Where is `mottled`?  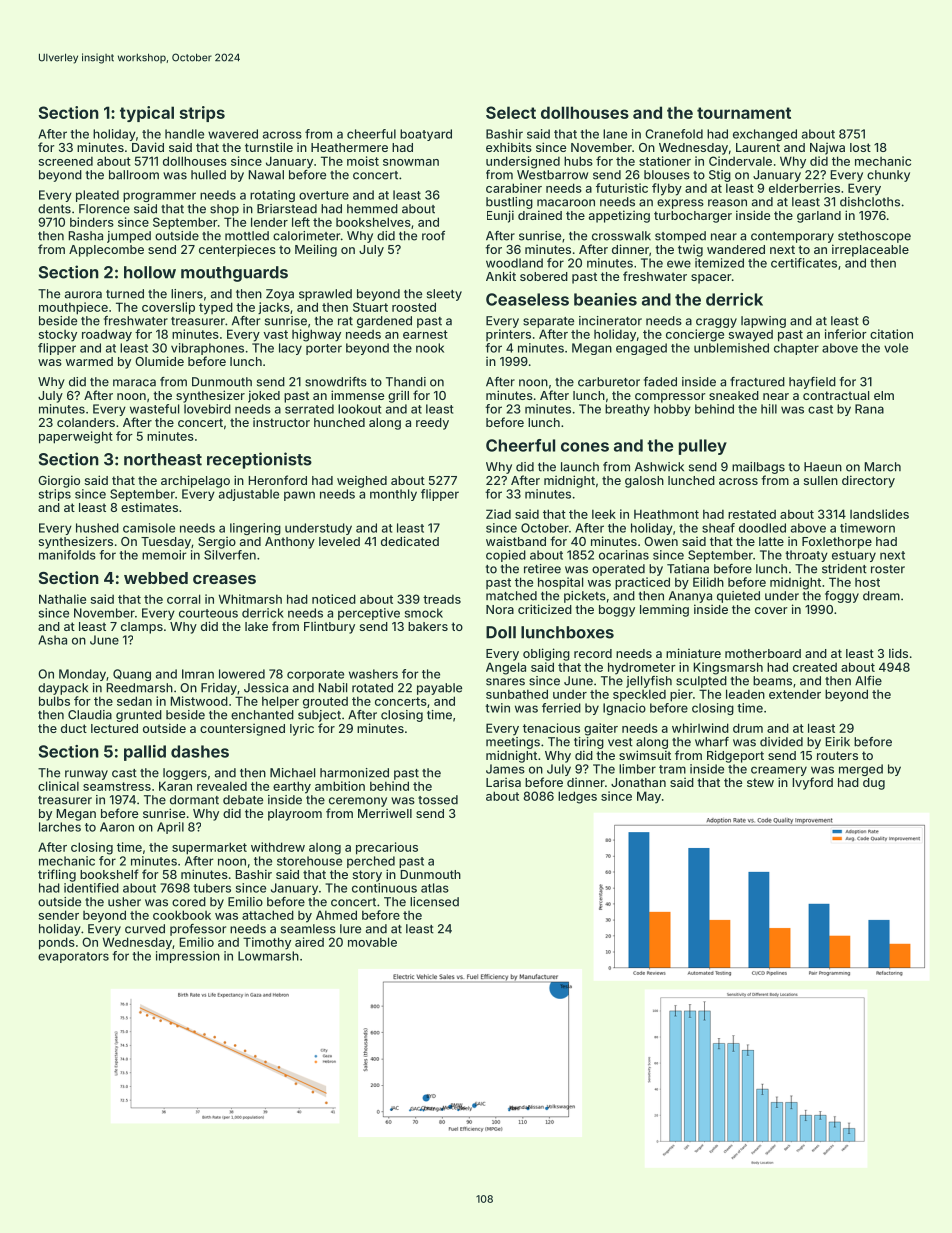
mottled is located at coordinates (247, 236).
